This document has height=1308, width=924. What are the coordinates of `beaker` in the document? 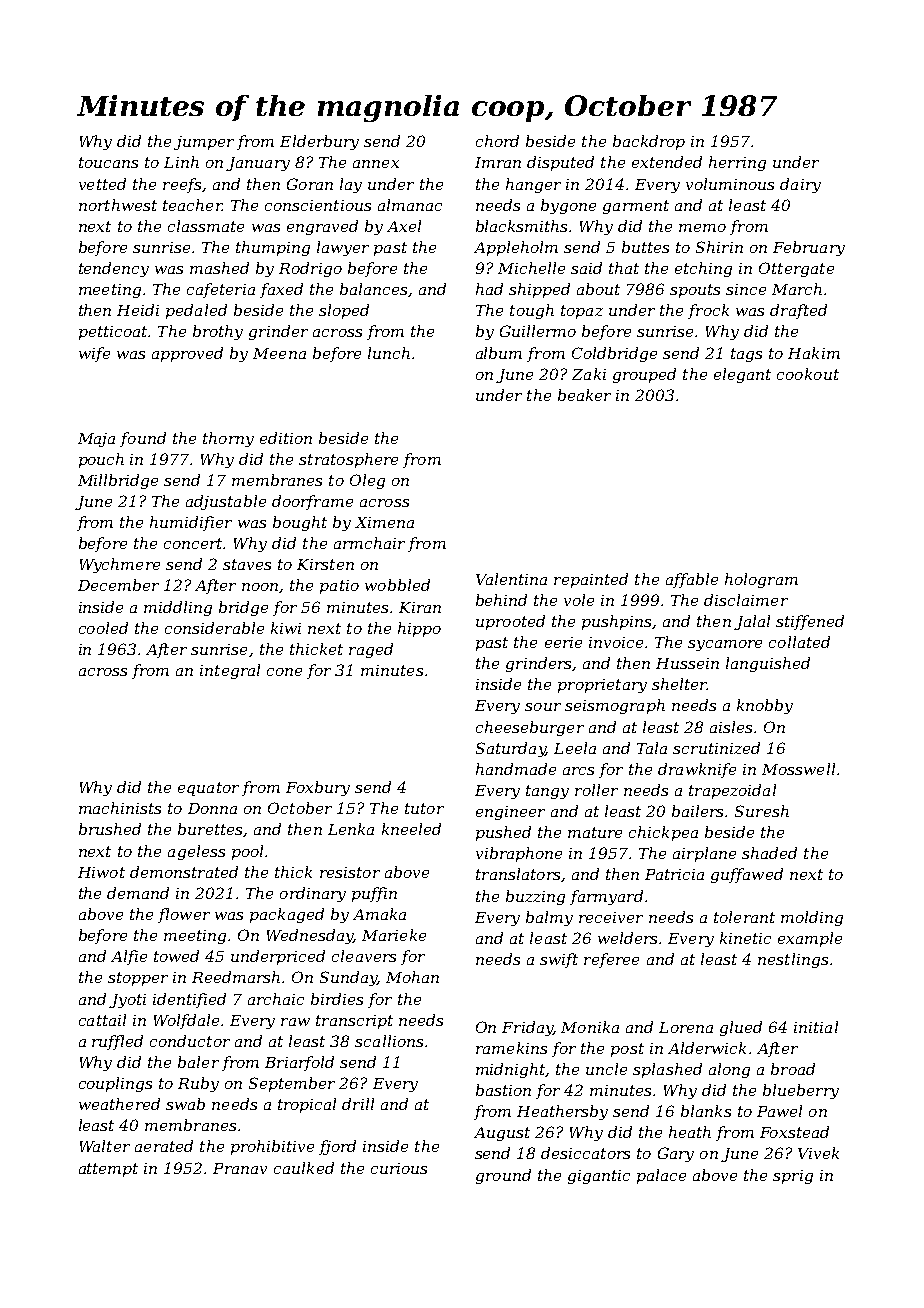 It's located at (584, 395).
